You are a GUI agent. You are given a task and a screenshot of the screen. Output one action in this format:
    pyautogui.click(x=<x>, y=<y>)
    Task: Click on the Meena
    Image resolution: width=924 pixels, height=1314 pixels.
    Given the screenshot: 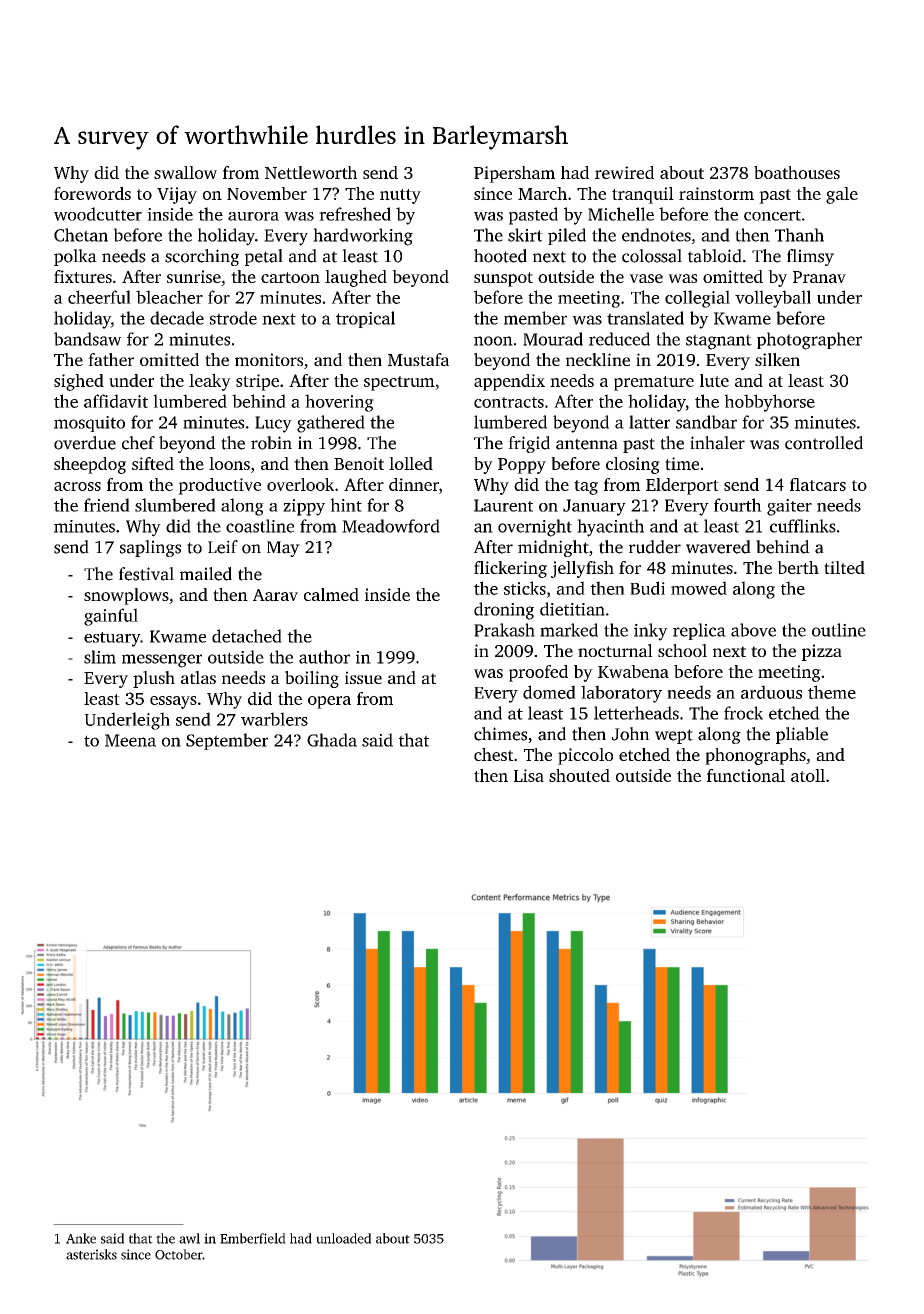 What is the action you would take?
    pyautogui.click(x=130, y=740)
